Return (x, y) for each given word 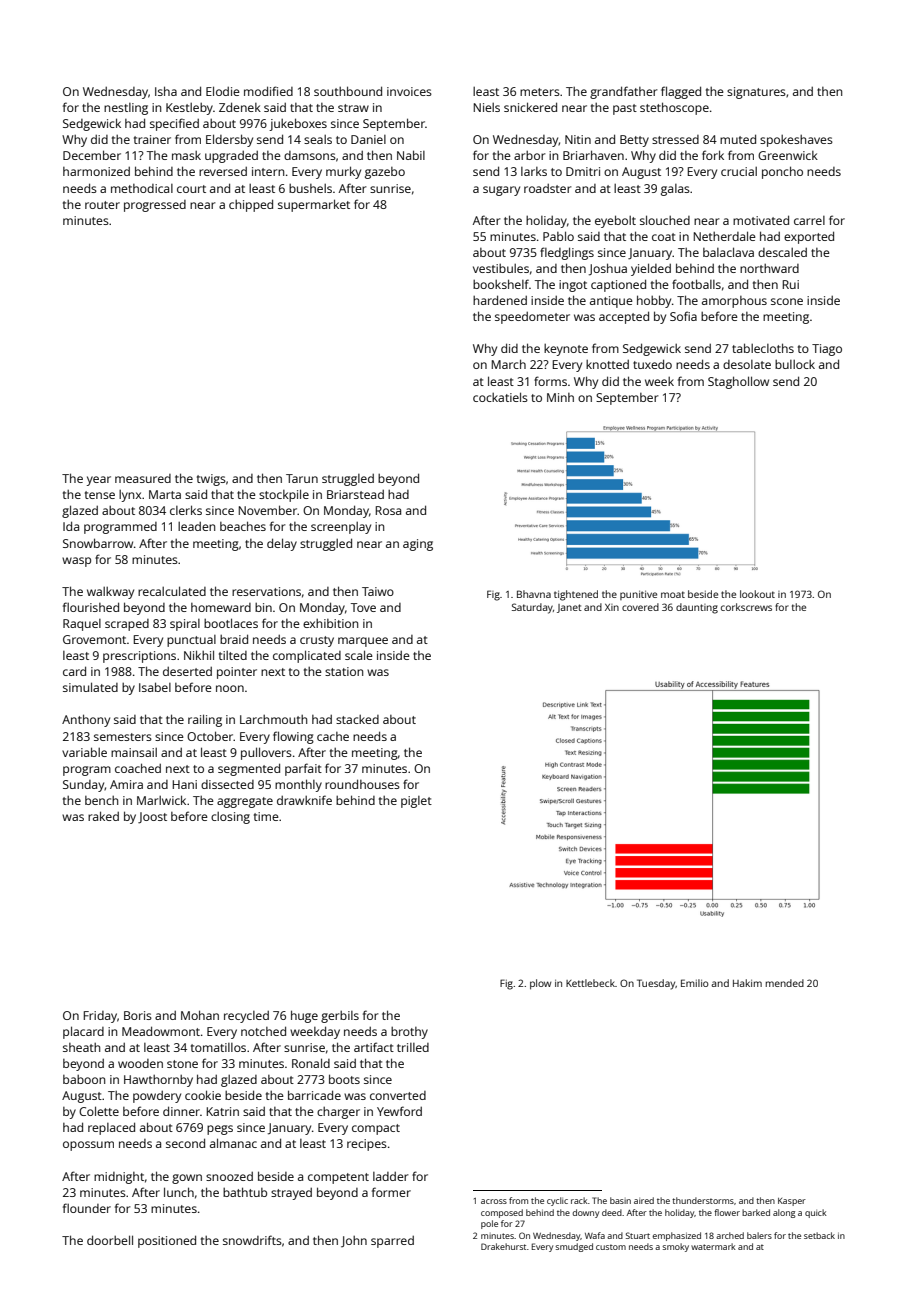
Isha (166, 91)
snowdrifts (252, 1240)
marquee (363, 642)
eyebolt (615, 221)
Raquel (82, 625)
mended (785, 983)
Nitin (578, 139)
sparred (392, 1242)
